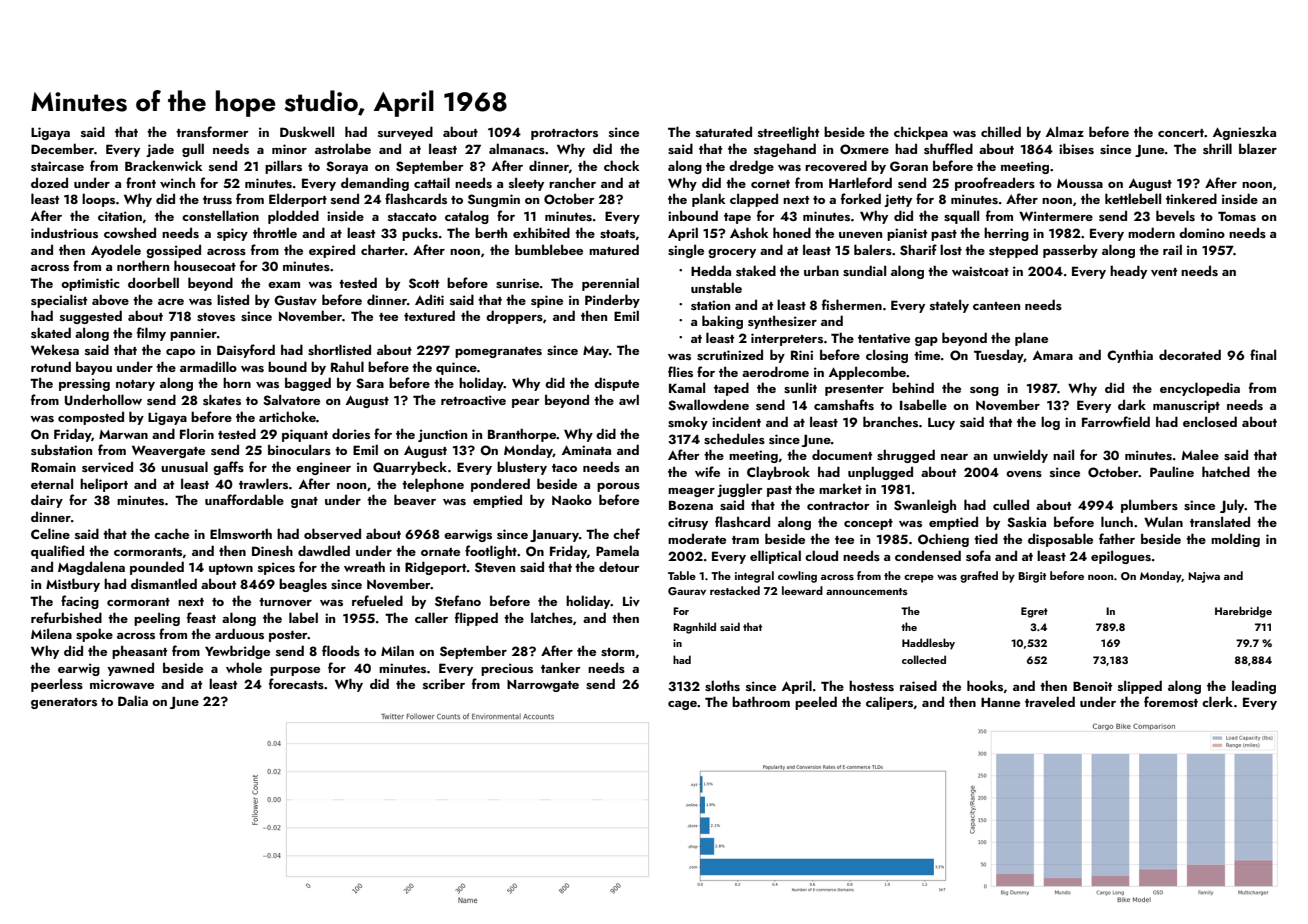 This screenshot has width=1308, height=924. What do you see at coordinates (57, 166) in the screenshot?
I see `staircase` at bounding box center [57, 166].
